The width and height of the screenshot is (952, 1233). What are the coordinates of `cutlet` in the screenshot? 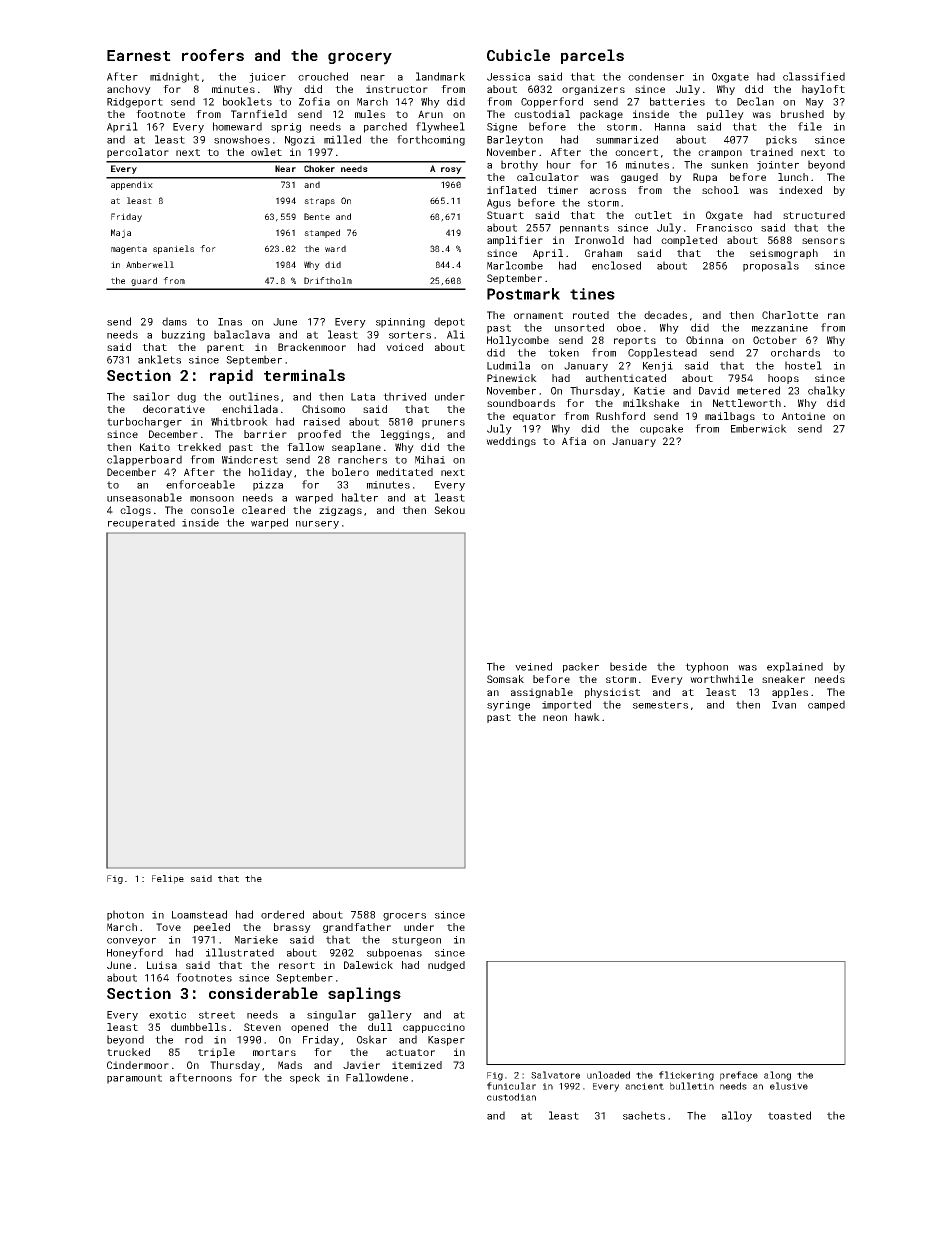 It's located at (653, 215).
